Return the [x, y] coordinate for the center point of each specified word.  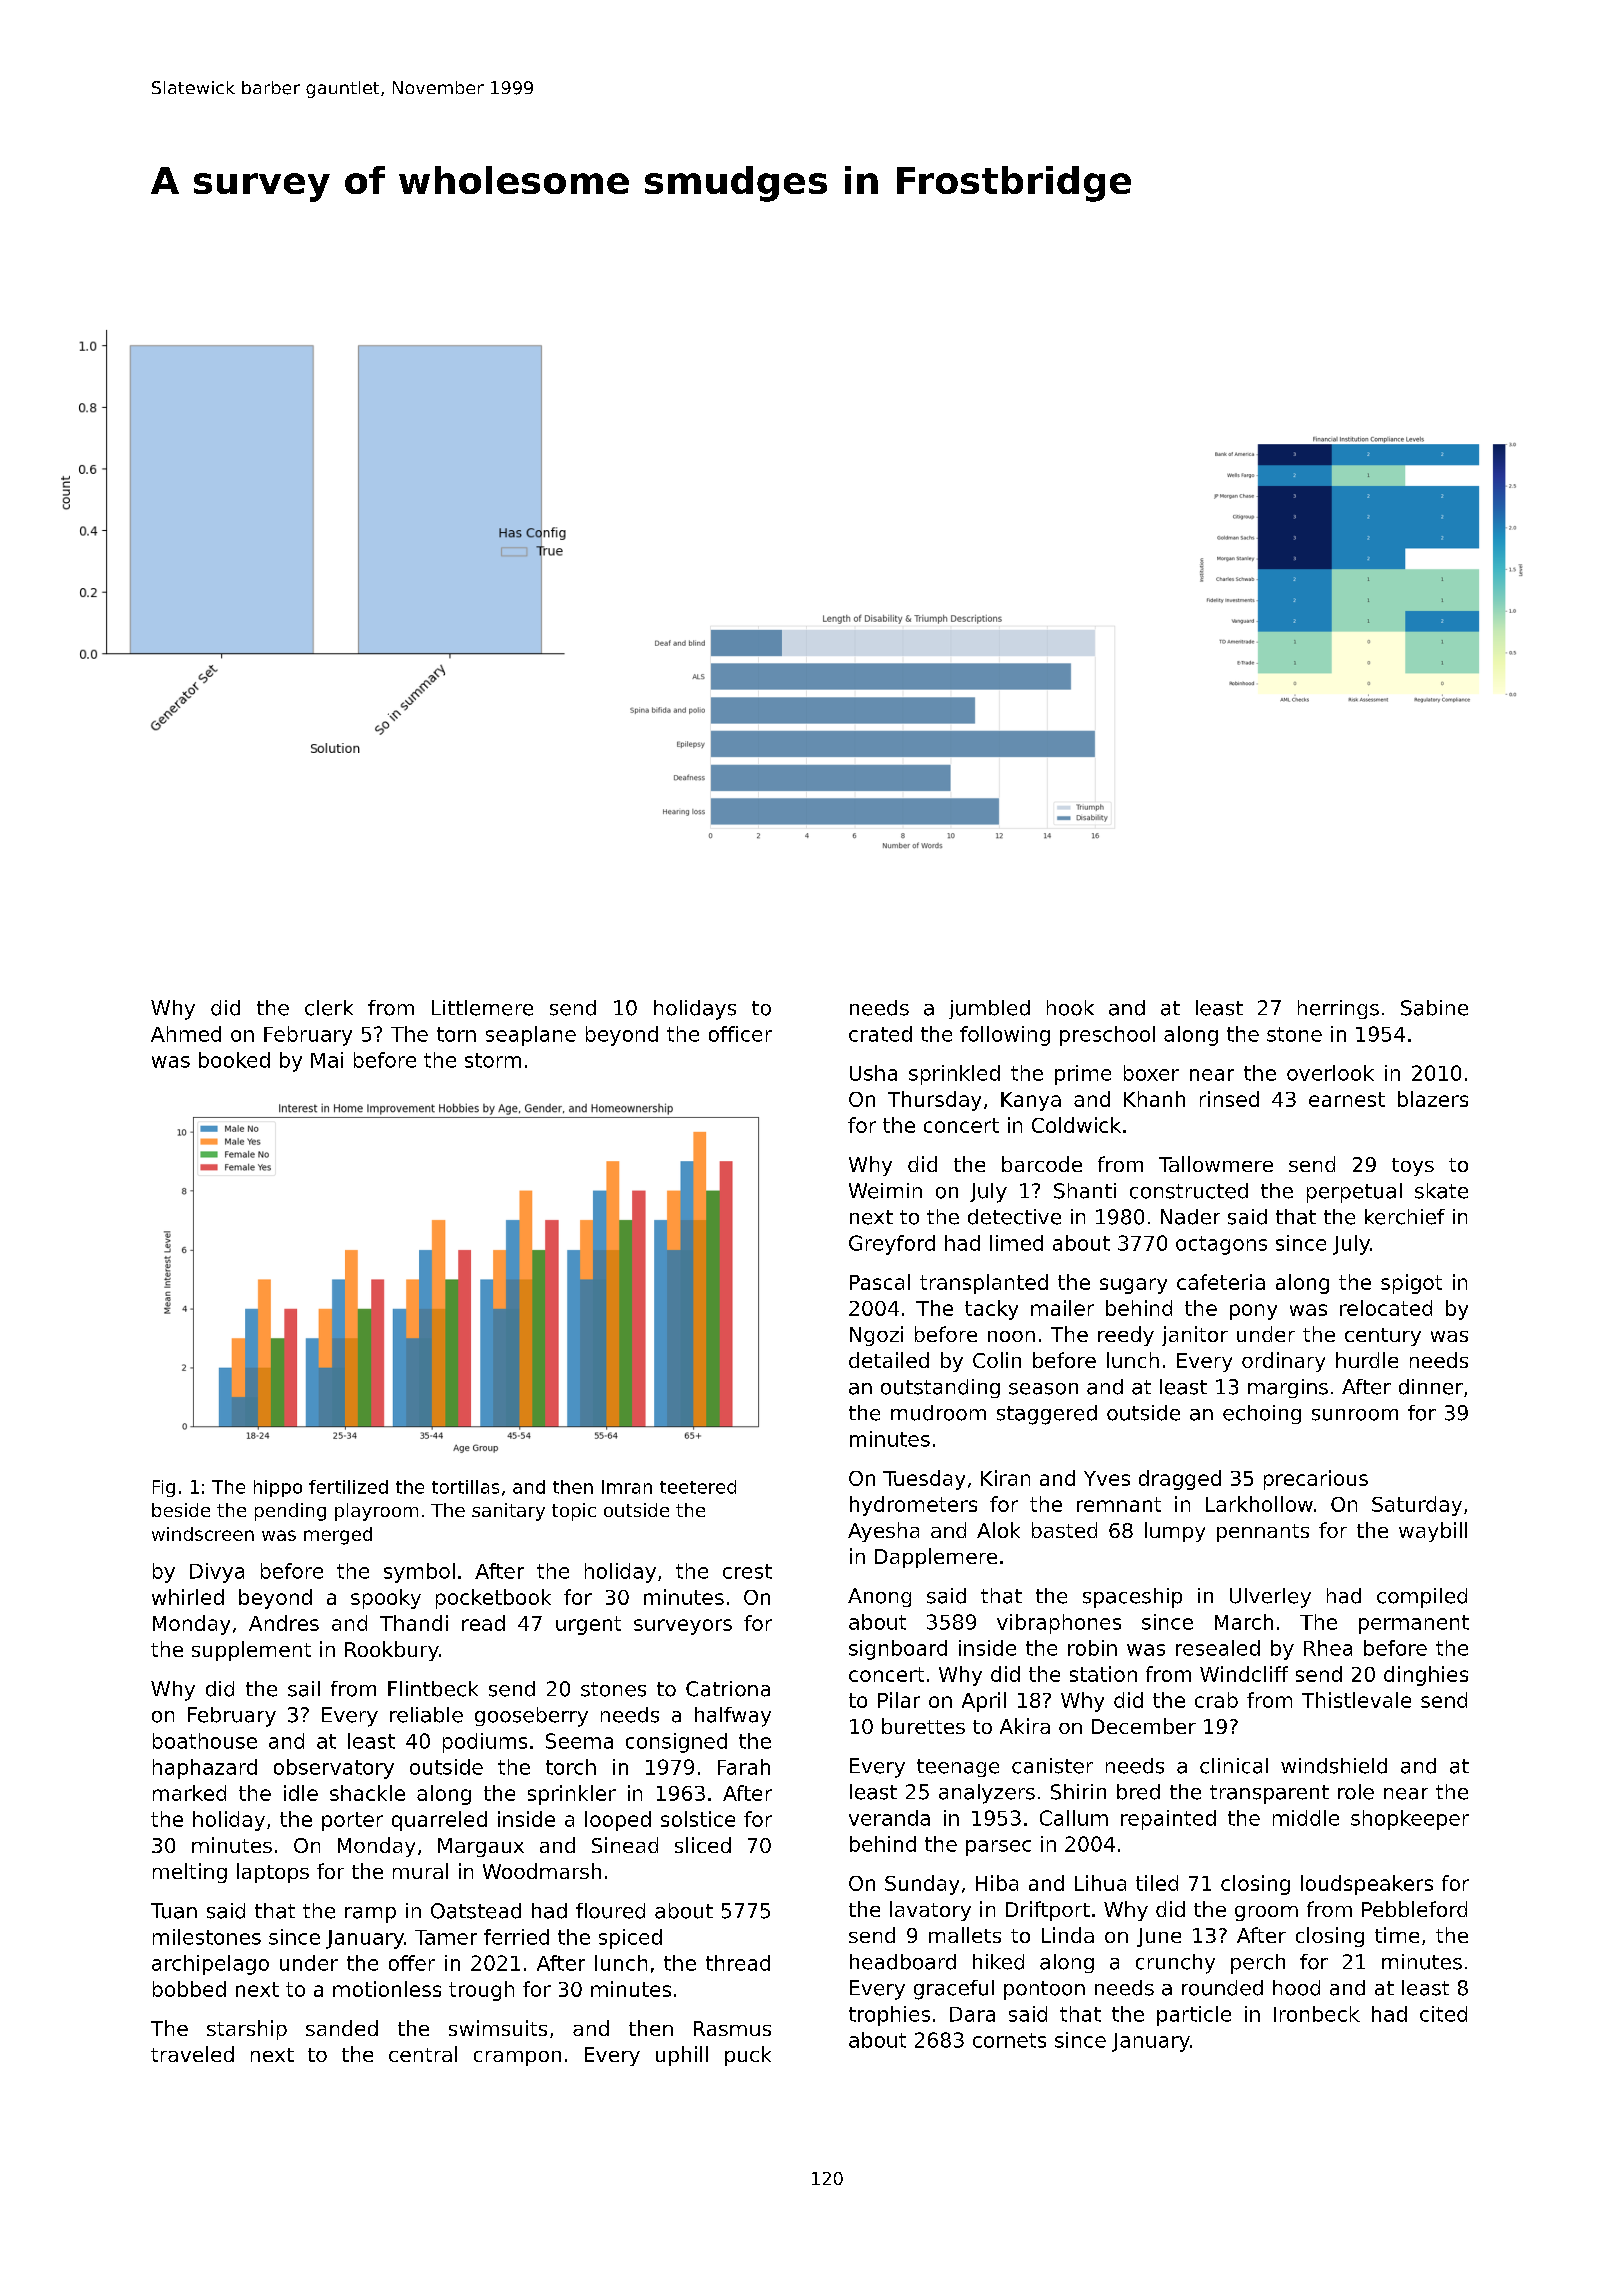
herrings [1338, 1009]
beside [181, 1510]
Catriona [728, 1689]
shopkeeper [1410, 1820]
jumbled [989, 1009]
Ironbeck [1317, 2014]
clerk [329, 1008]
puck [748, 2056]
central [423, 2054]
